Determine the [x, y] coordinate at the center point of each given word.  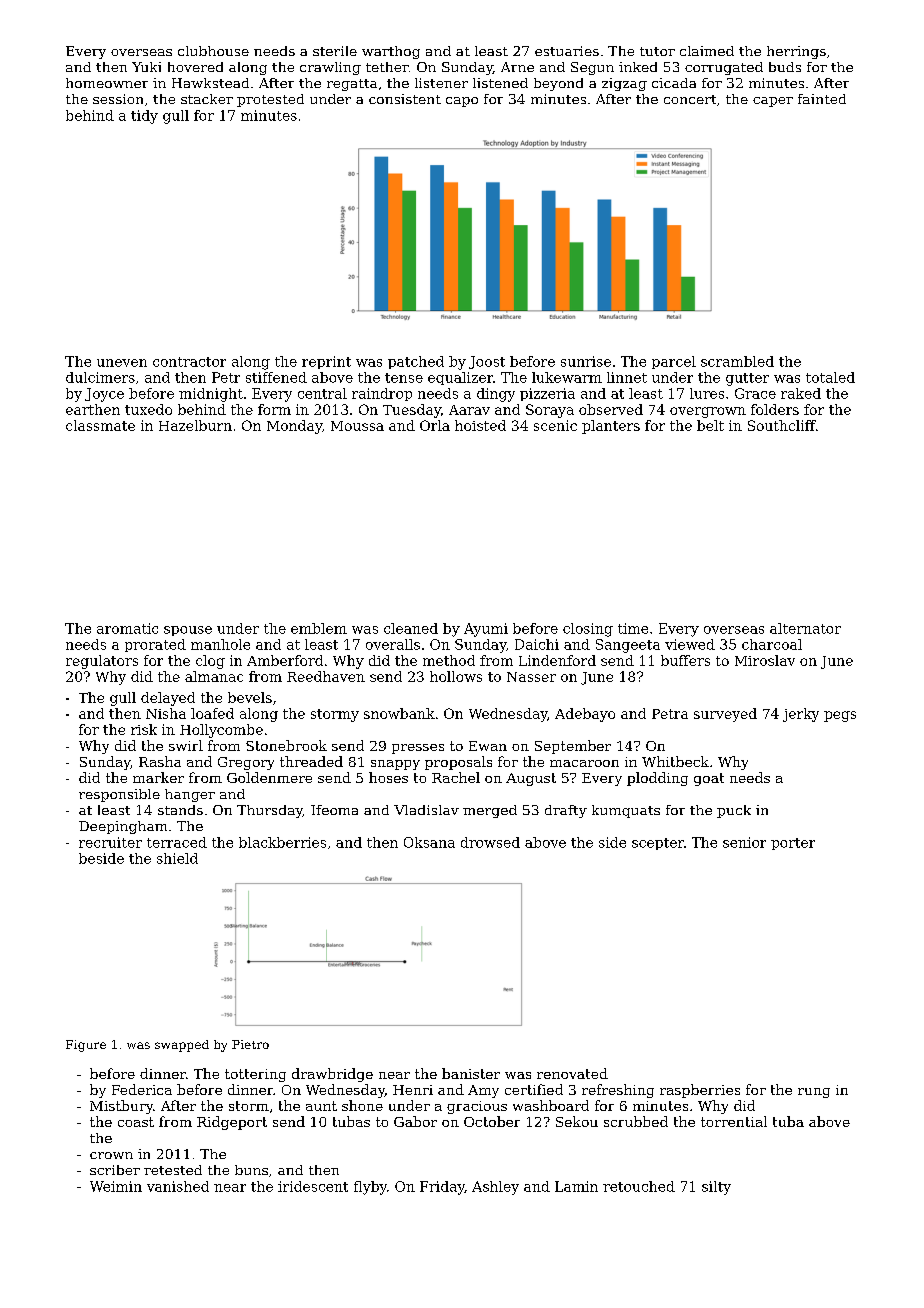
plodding [657, 779]
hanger [190, 795]
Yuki [146, 67]
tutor [657, 51]
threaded [311, 761]
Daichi [537, 644]
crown [111, 1155]
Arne [517, 67]
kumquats [626, 811]
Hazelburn [195, 425]
